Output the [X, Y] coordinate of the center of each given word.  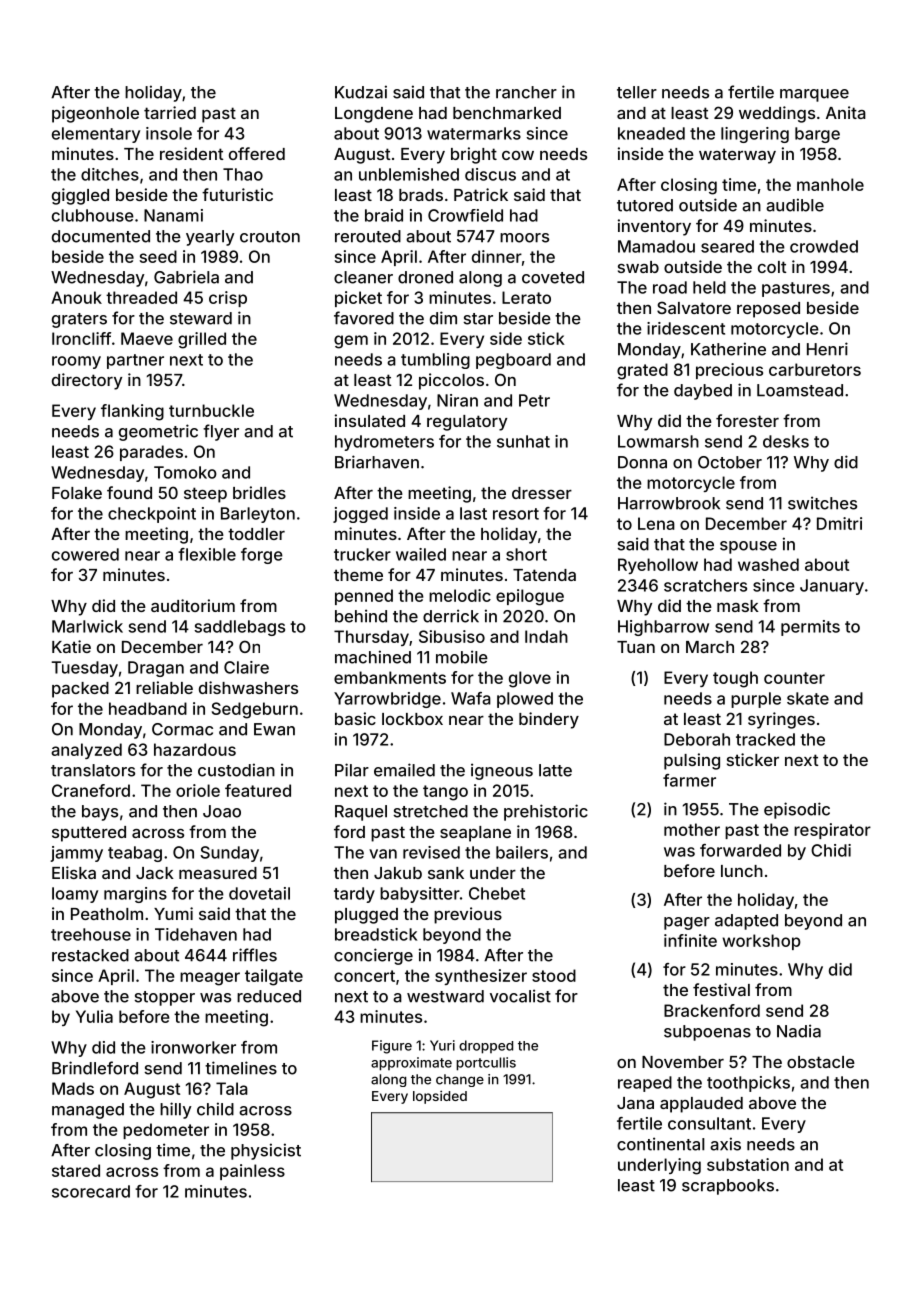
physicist [266, 1151]
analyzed [86, 751]
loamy [75, 895]
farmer [689, 780]
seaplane [475, 834]
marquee [814, 95]
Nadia [799, 1031]
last [473, 513]
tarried [170, 112]
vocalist [520, 996]
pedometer [166, 1131]
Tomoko [185, 472]
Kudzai [361, 92]
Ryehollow [658, 566]
